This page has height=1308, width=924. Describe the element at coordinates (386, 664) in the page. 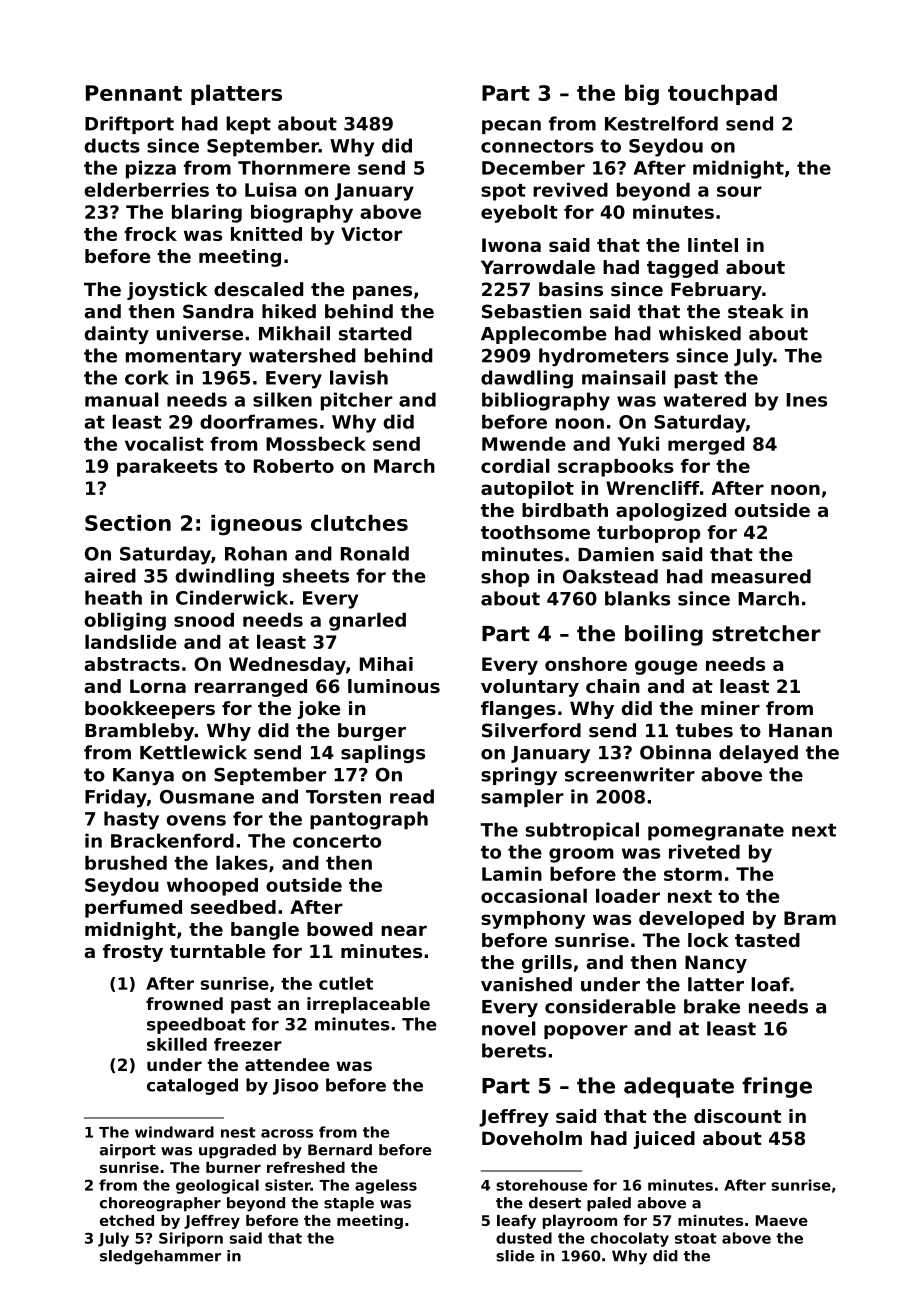

I see `Mihai` at that location.
